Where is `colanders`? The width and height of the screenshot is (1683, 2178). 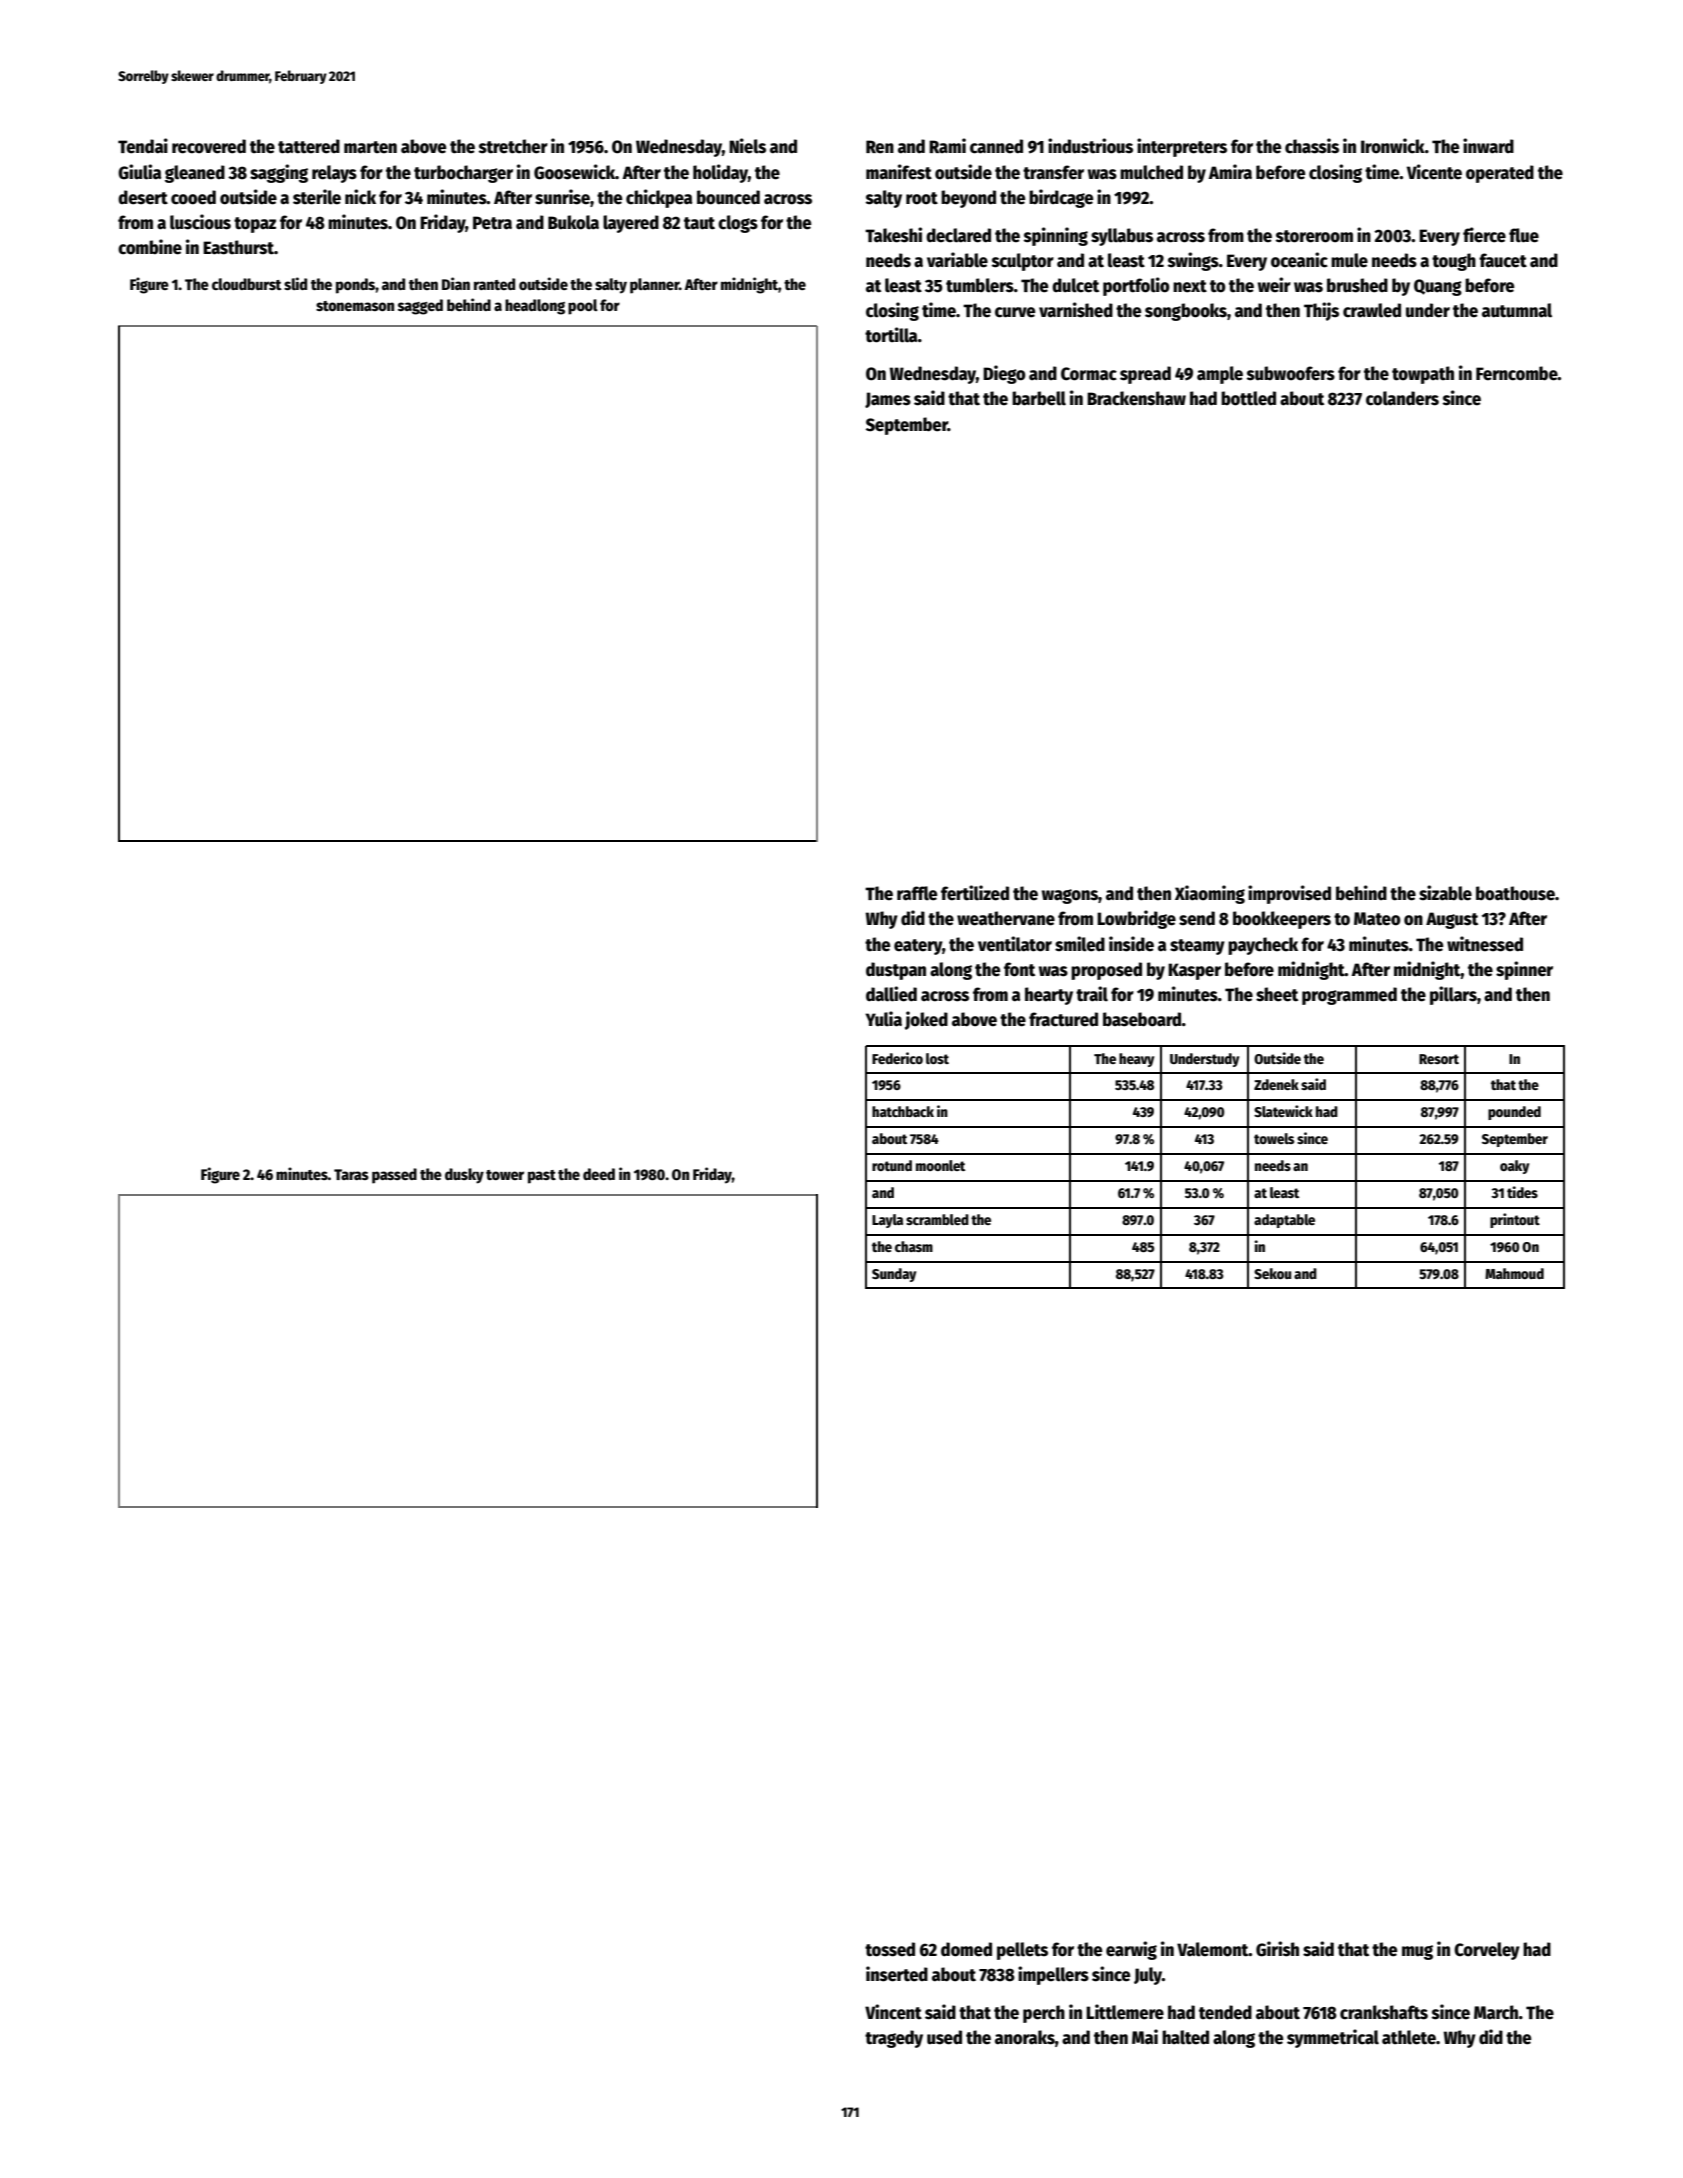 colanders is located at coordinates (1402, 398).
